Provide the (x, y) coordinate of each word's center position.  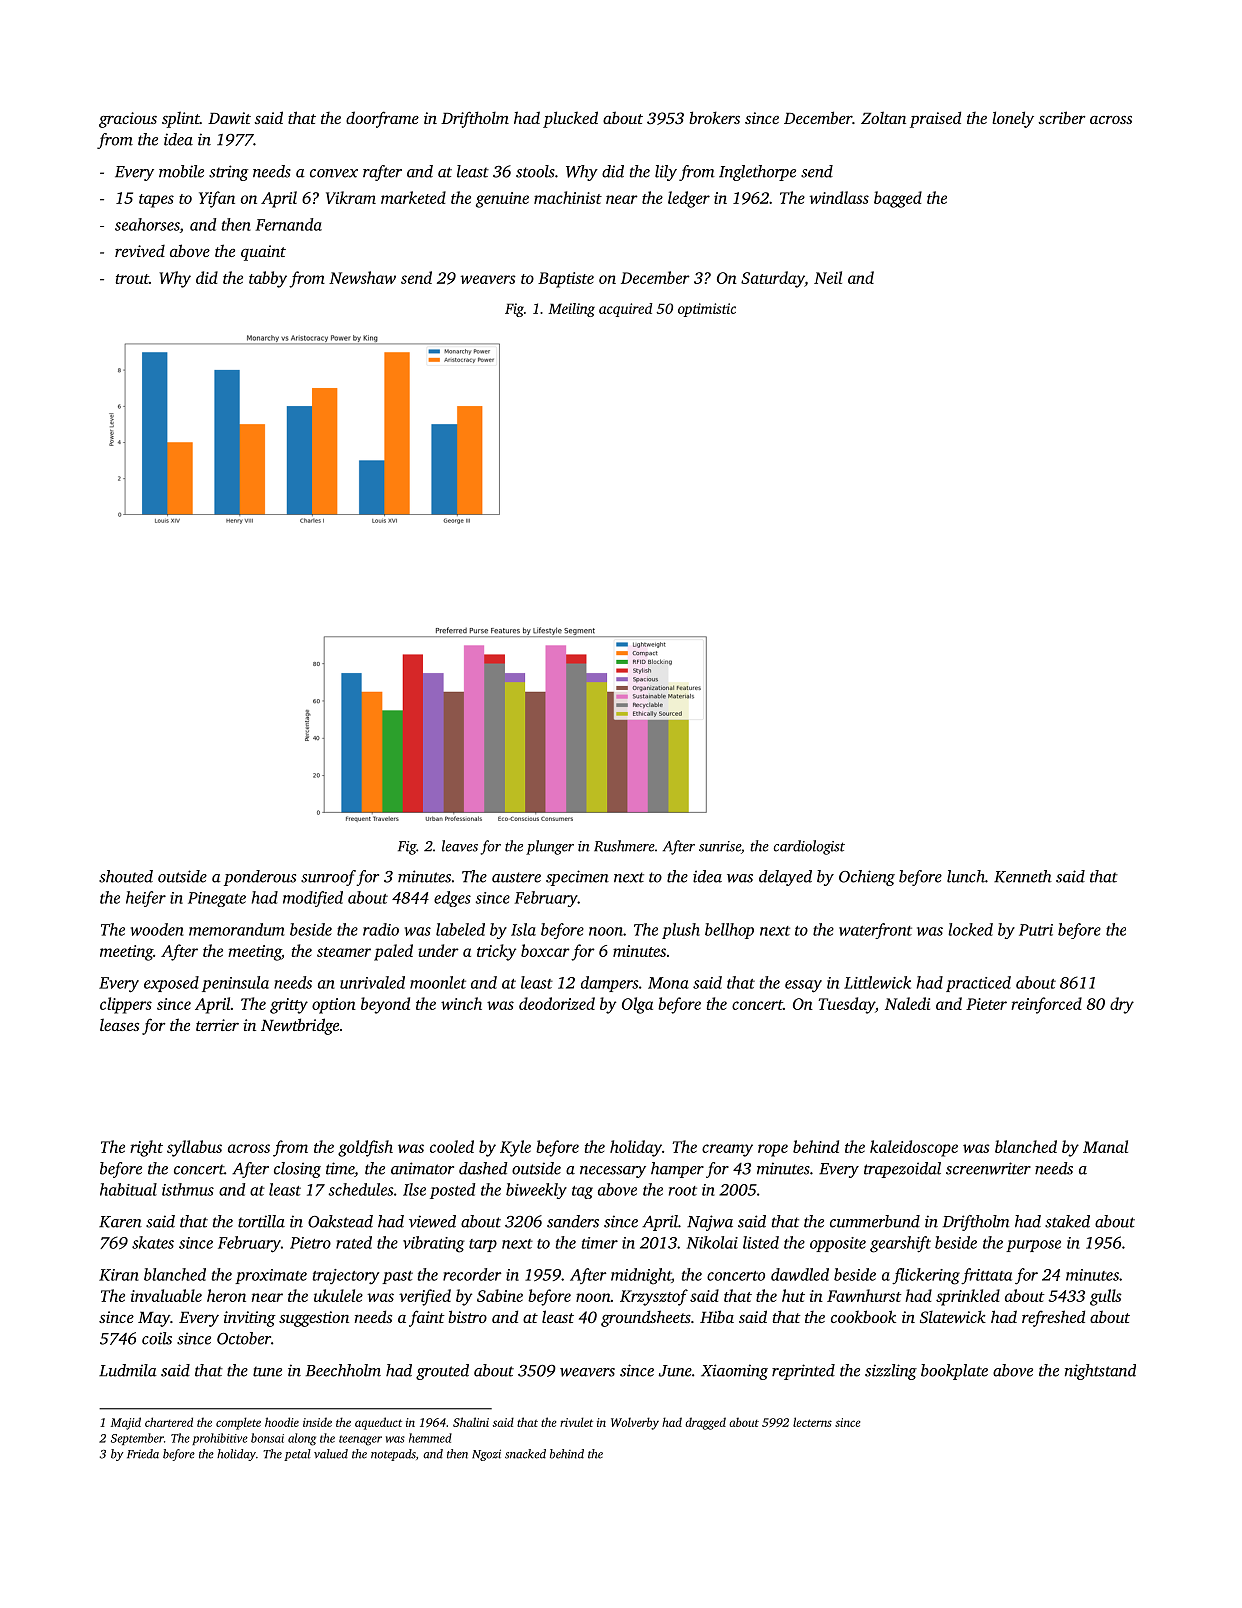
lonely (1013, 119)
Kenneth (1023, 876)
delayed (785, 878)
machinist (568, 197)
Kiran (119, 1275)
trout (132, 279)
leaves (460, 846)
